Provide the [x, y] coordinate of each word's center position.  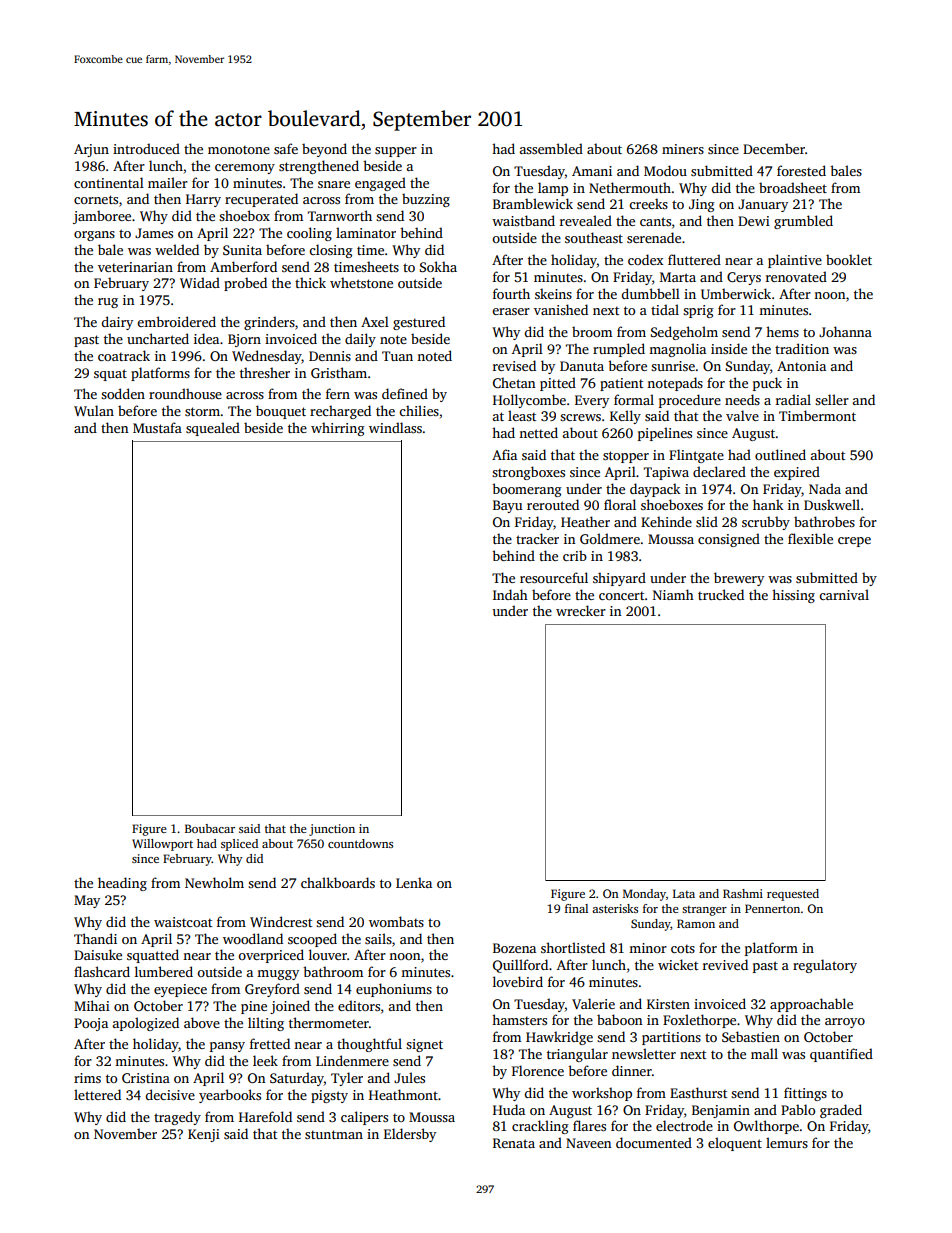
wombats [396, 921]
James [154, 233]
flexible [810, 538]
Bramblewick [533, 203]
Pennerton [772, 908]
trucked [721, 594]
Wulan [94, 410]
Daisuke [98, 954]
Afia [504, 454]
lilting [266, 1024]
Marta [678, 277]
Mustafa [157, 427]
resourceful [554, 577]
